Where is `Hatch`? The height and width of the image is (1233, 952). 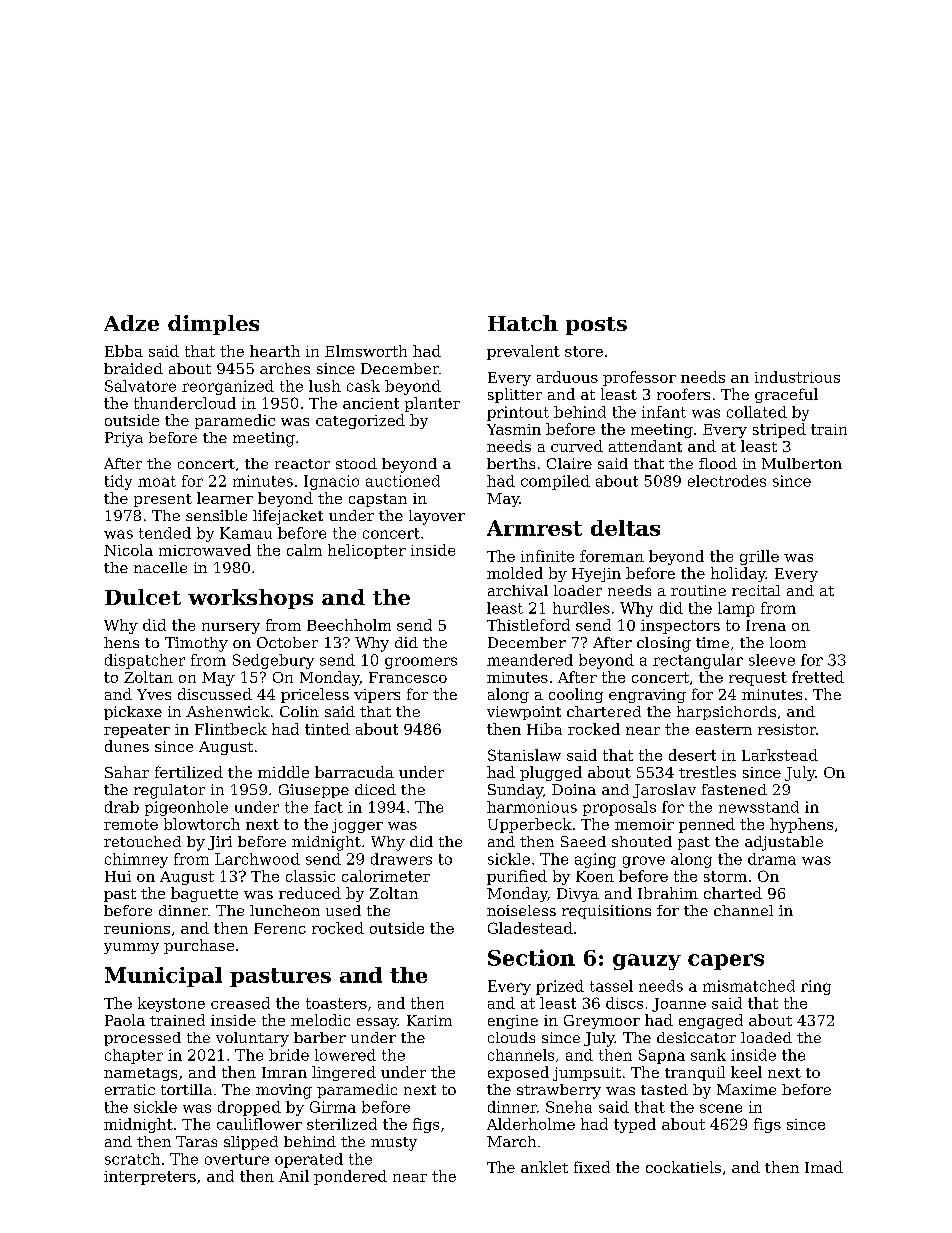
Hatch is located at coordinates (523, 323).
